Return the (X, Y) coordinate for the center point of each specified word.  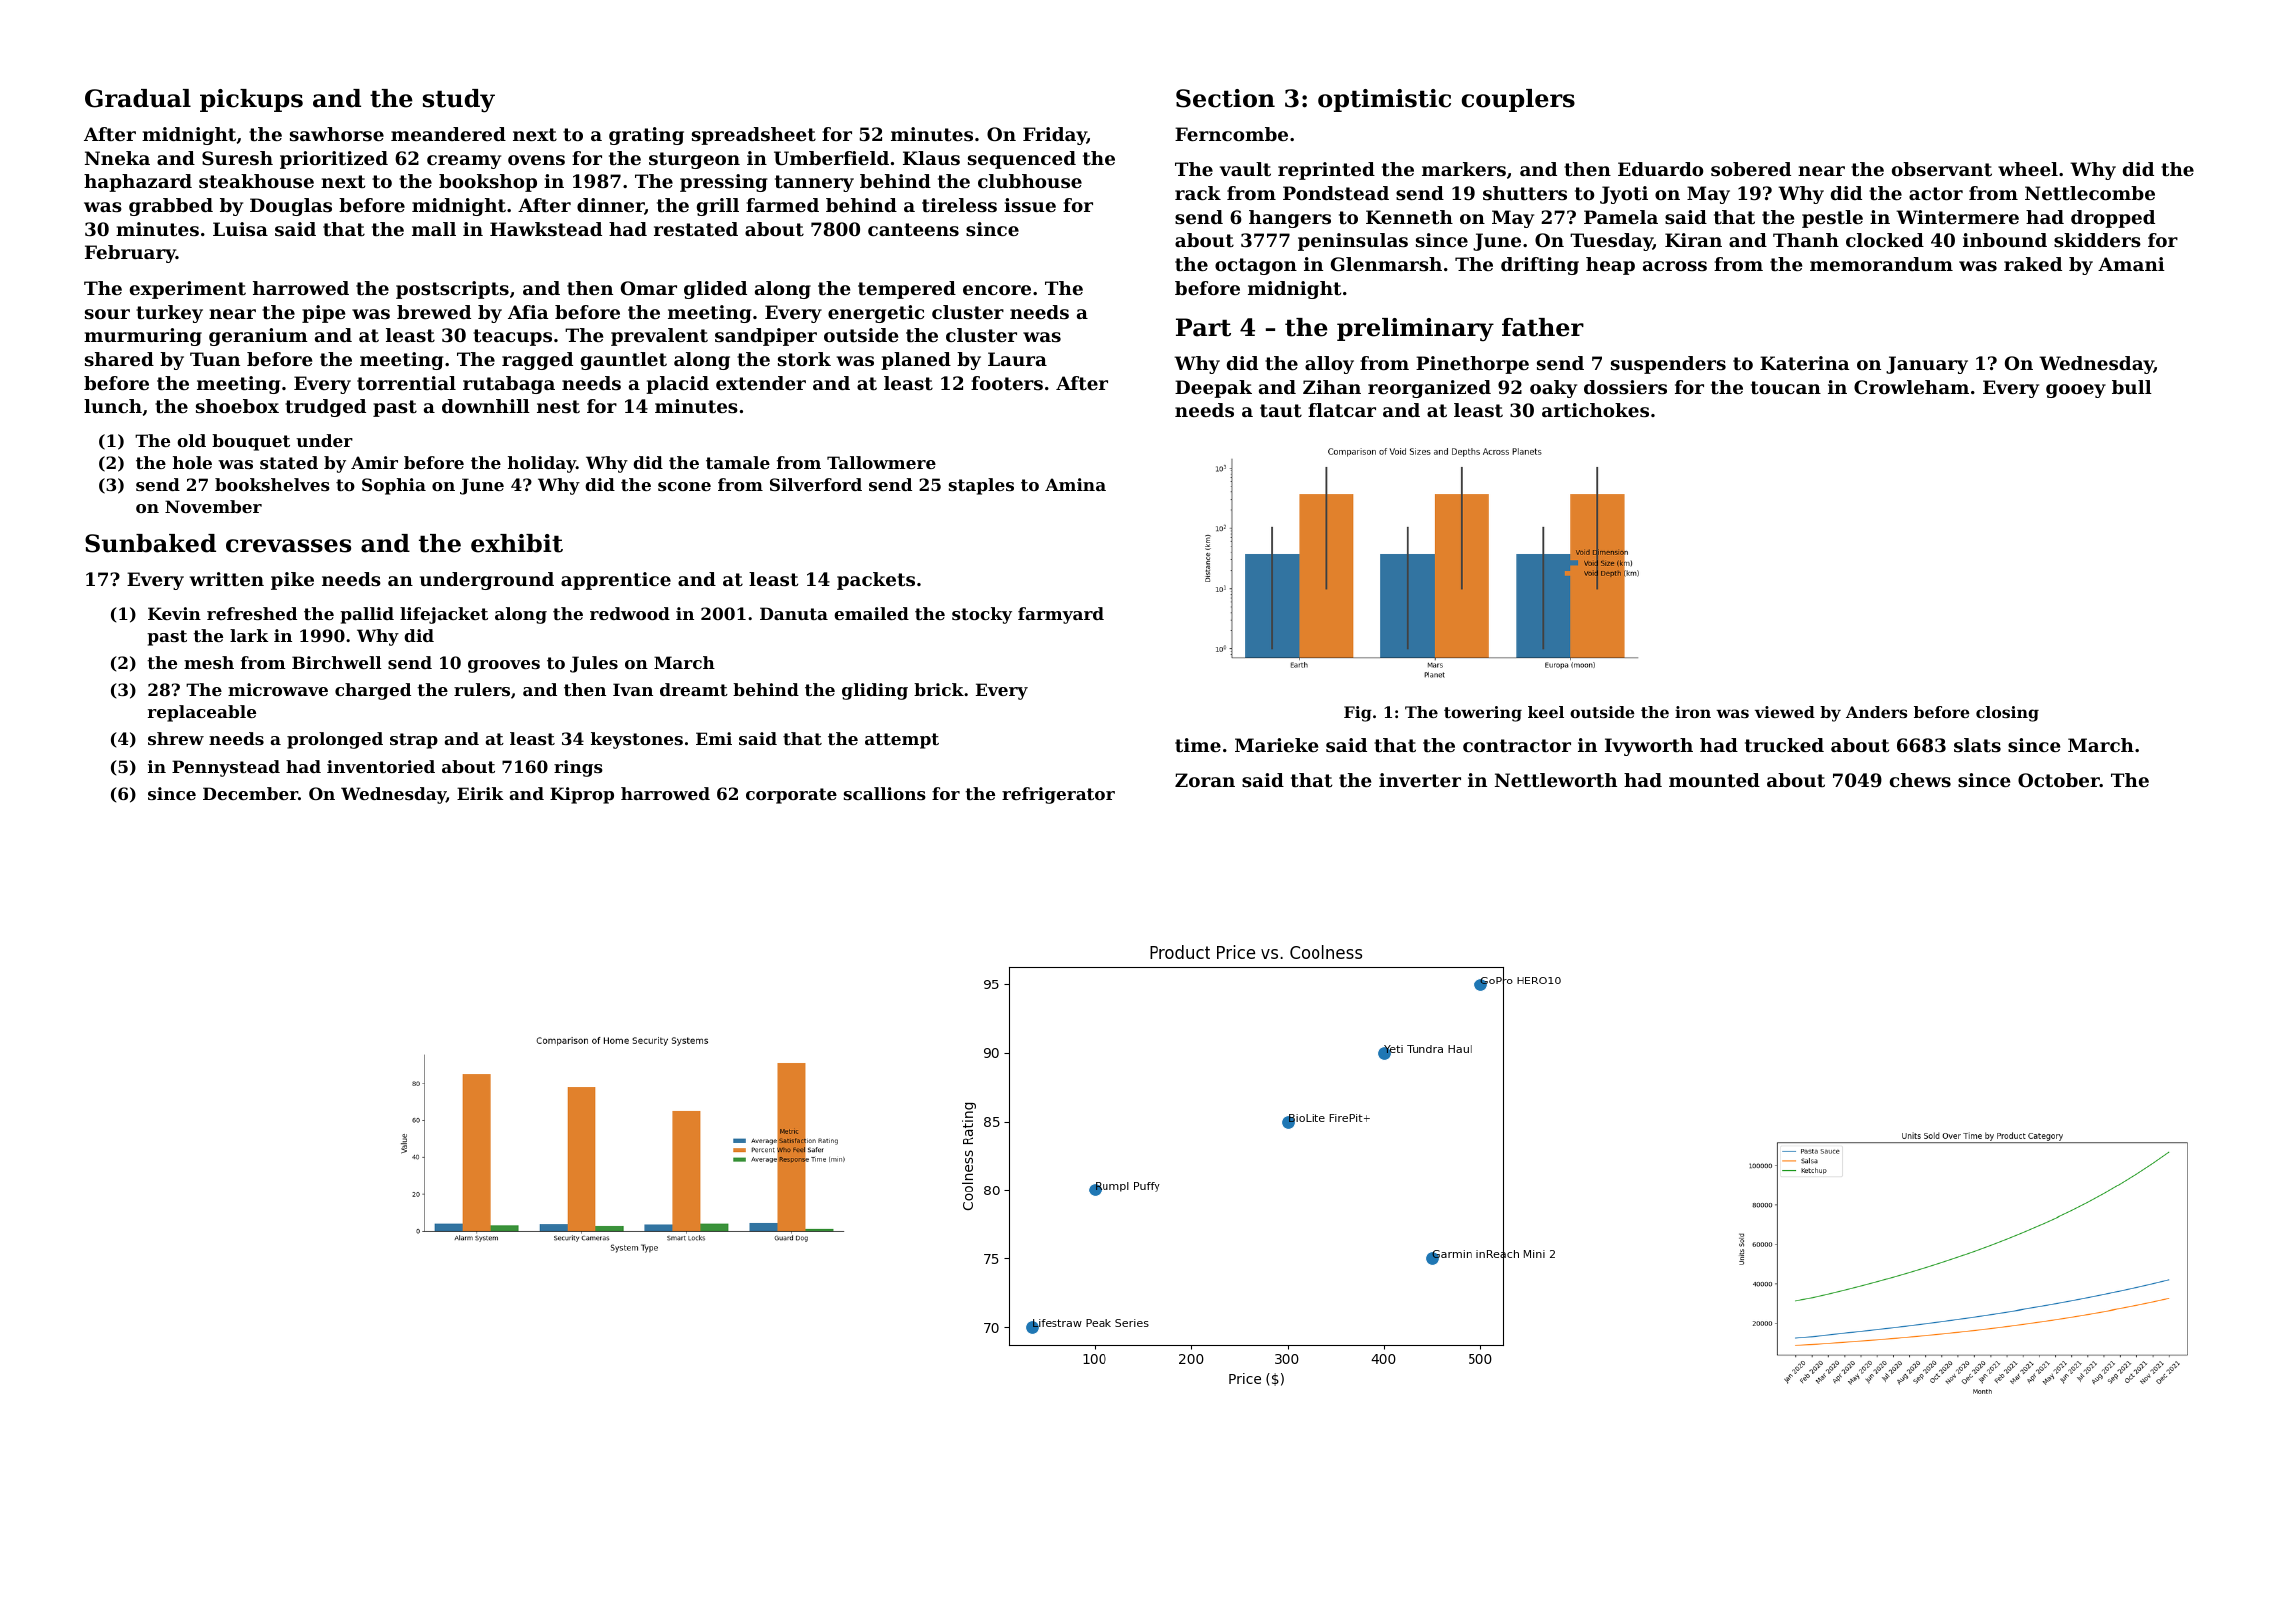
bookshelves (272, 484)
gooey (2076, 391)
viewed (1785, 712)
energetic (876, 314)
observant (1942, 169)
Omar (649, 288)
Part (1203, 327)
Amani (2131, 264)
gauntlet (624, 361)
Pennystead (226, 768)
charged (373, 691)
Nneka (117, 158)
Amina (1075, 484)
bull (2132, 387)
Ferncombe (1231, 134)
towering (1483, 714)
